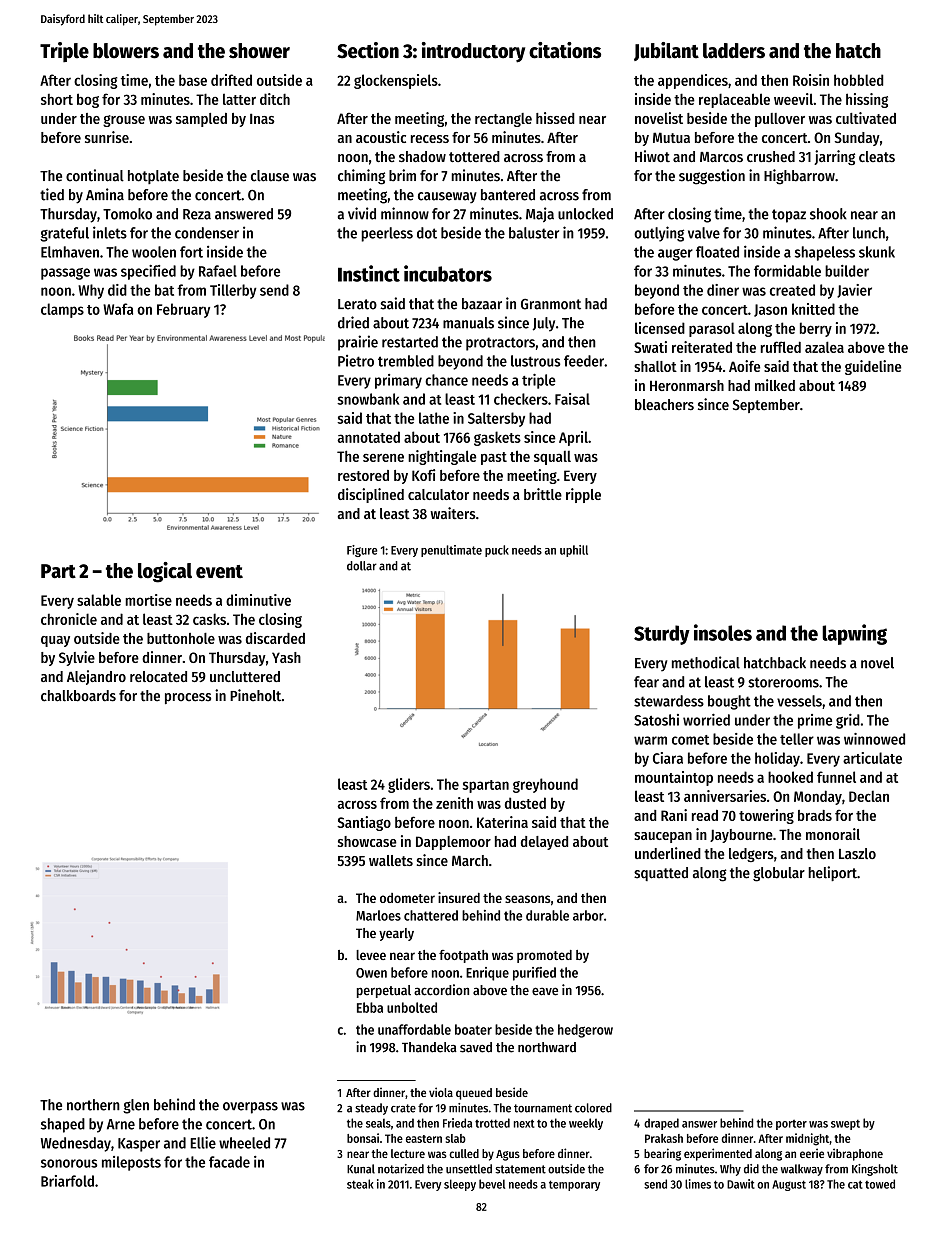 Image resolution: width=952 pixels, height=1233 pixels. Describe the element at coordinates (858, 80) in the screenshot. I see `hobbled` at that location.
